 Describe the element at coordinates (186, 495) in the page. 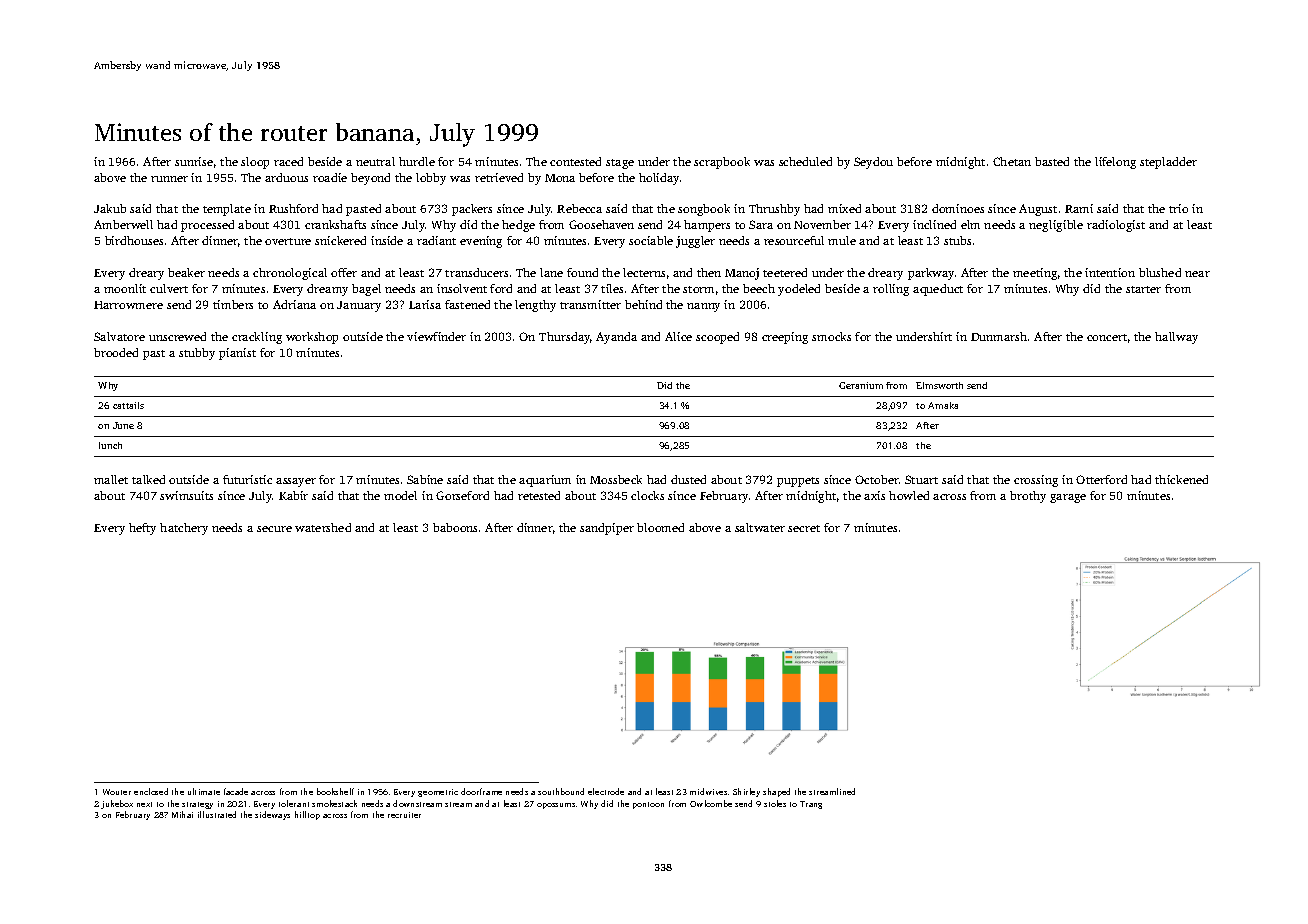

I see `swimsuits` at that location.
